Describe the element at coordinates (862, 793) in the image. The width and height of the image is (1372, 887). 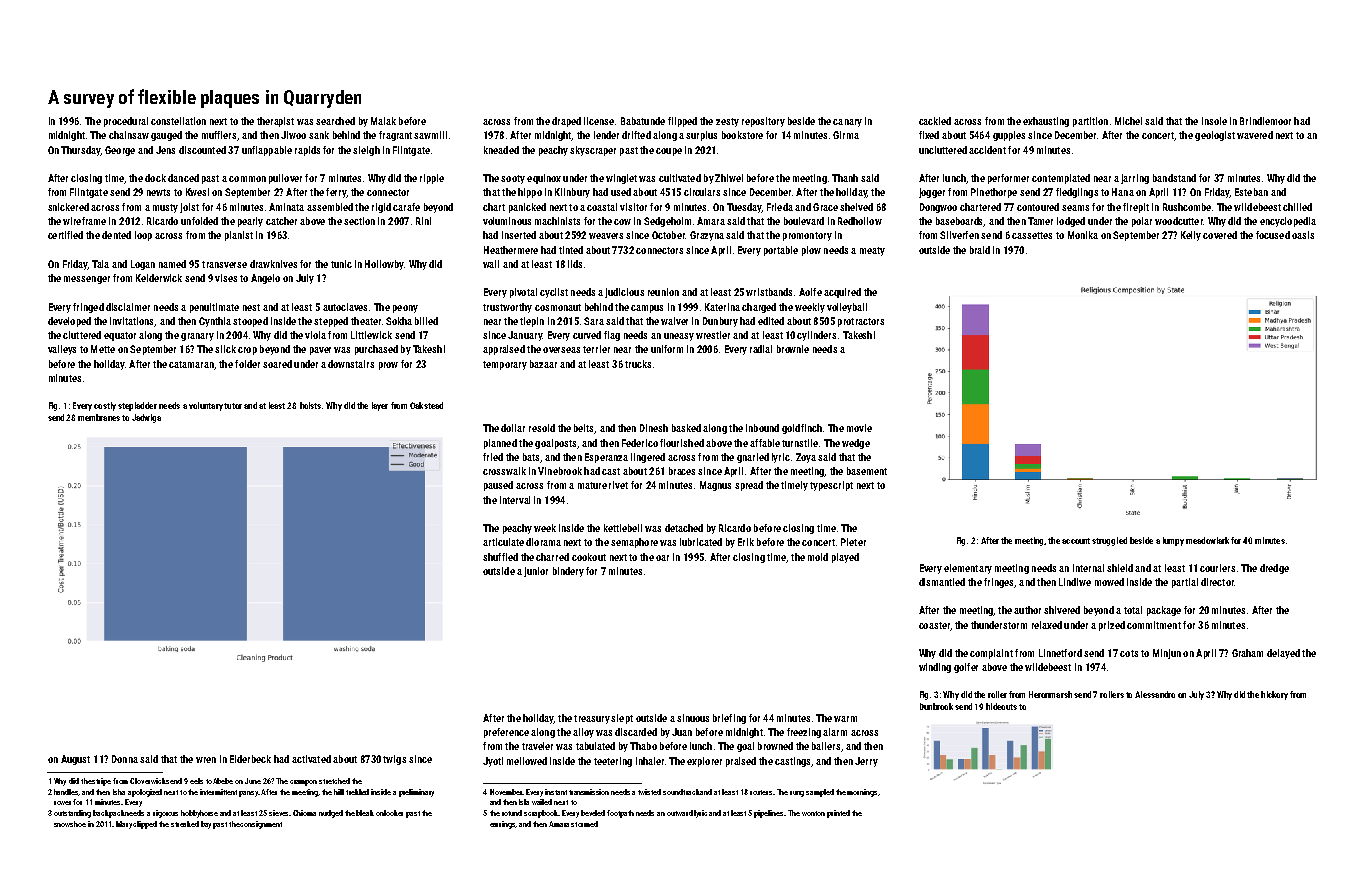
I see `mornings` at that location.
